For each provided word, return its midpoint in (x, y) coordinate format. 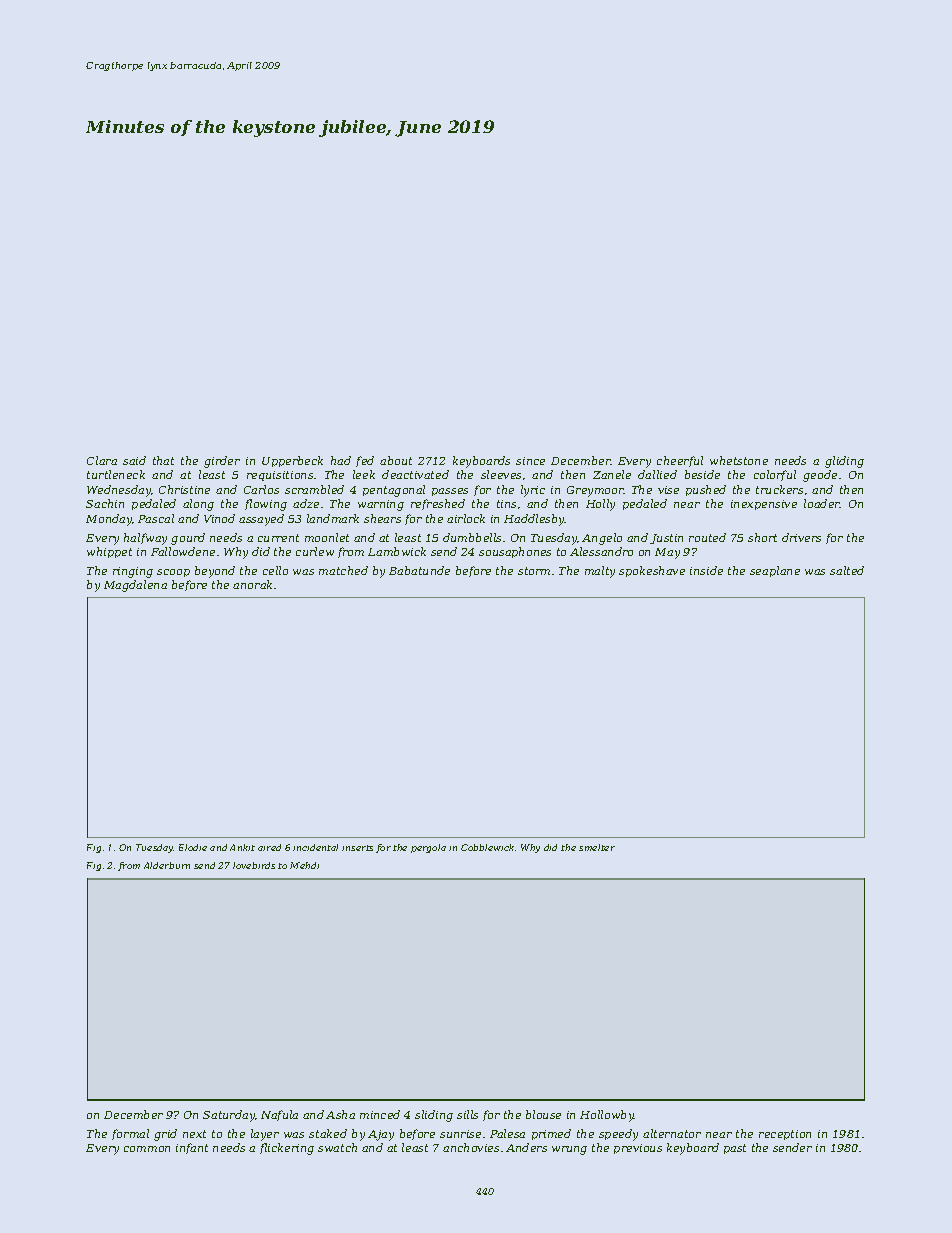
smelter (597, 847)
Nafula (279, 1115)
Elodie (193, 847)
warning (381, 505)
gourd (188, 539)
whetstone (739, 460)
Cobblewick (487, 847)
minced (380, 1114)
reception (785, 1135)
